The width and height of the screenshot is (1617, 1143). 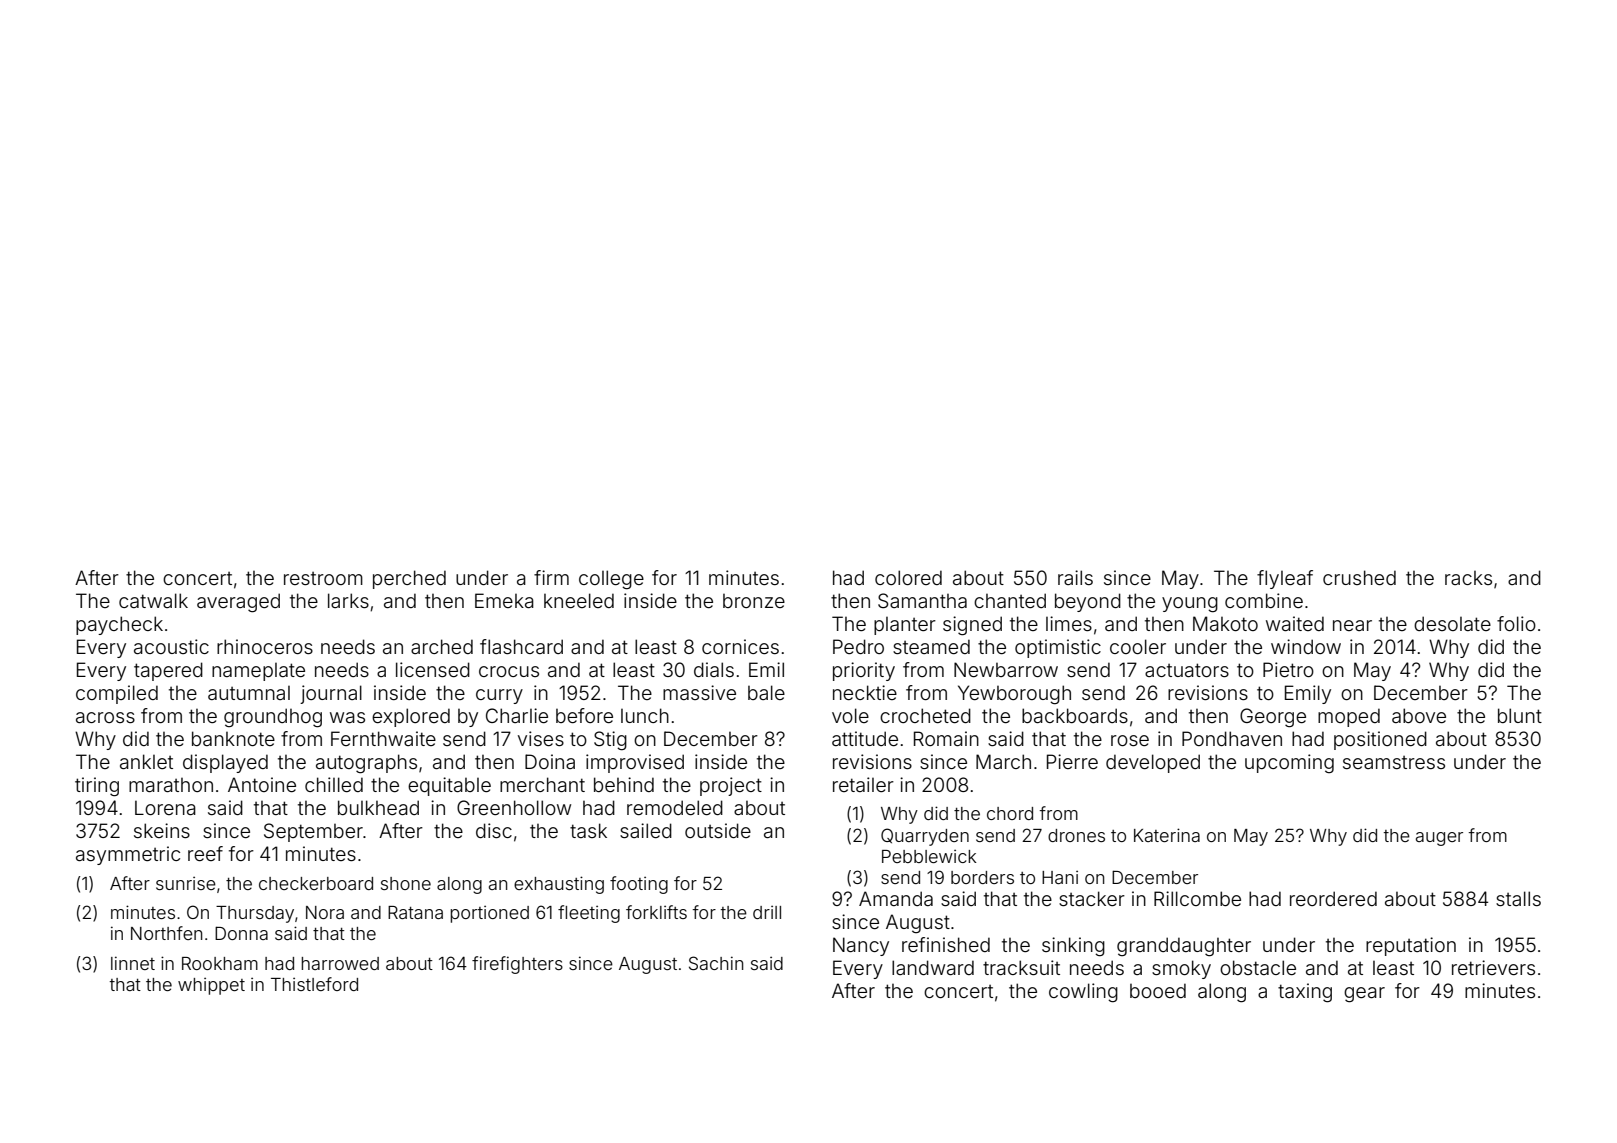 I want to click on Thistleford, so click(x=314, y=984).
